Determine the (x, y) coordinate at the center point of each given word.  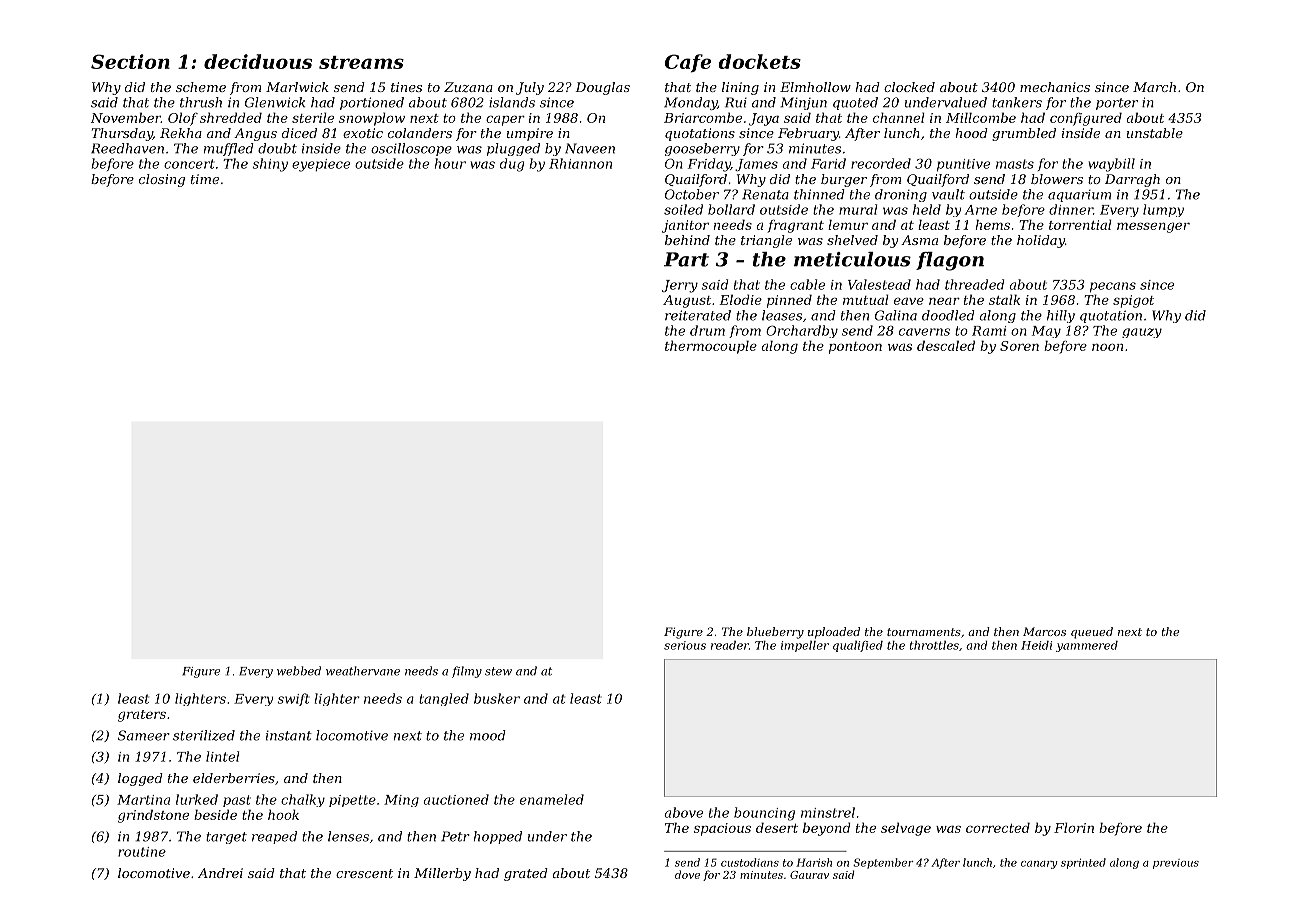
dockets (759, 61)
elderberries (234, 778)
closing (162, 180)
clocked (909, 87)
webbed (299, 671)
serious (685, 645)
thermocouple (711, 347)
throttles (934, 645)
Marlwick (297, 87)
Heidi (1036, 645)
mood (488, 735)
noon (1107, 347)
